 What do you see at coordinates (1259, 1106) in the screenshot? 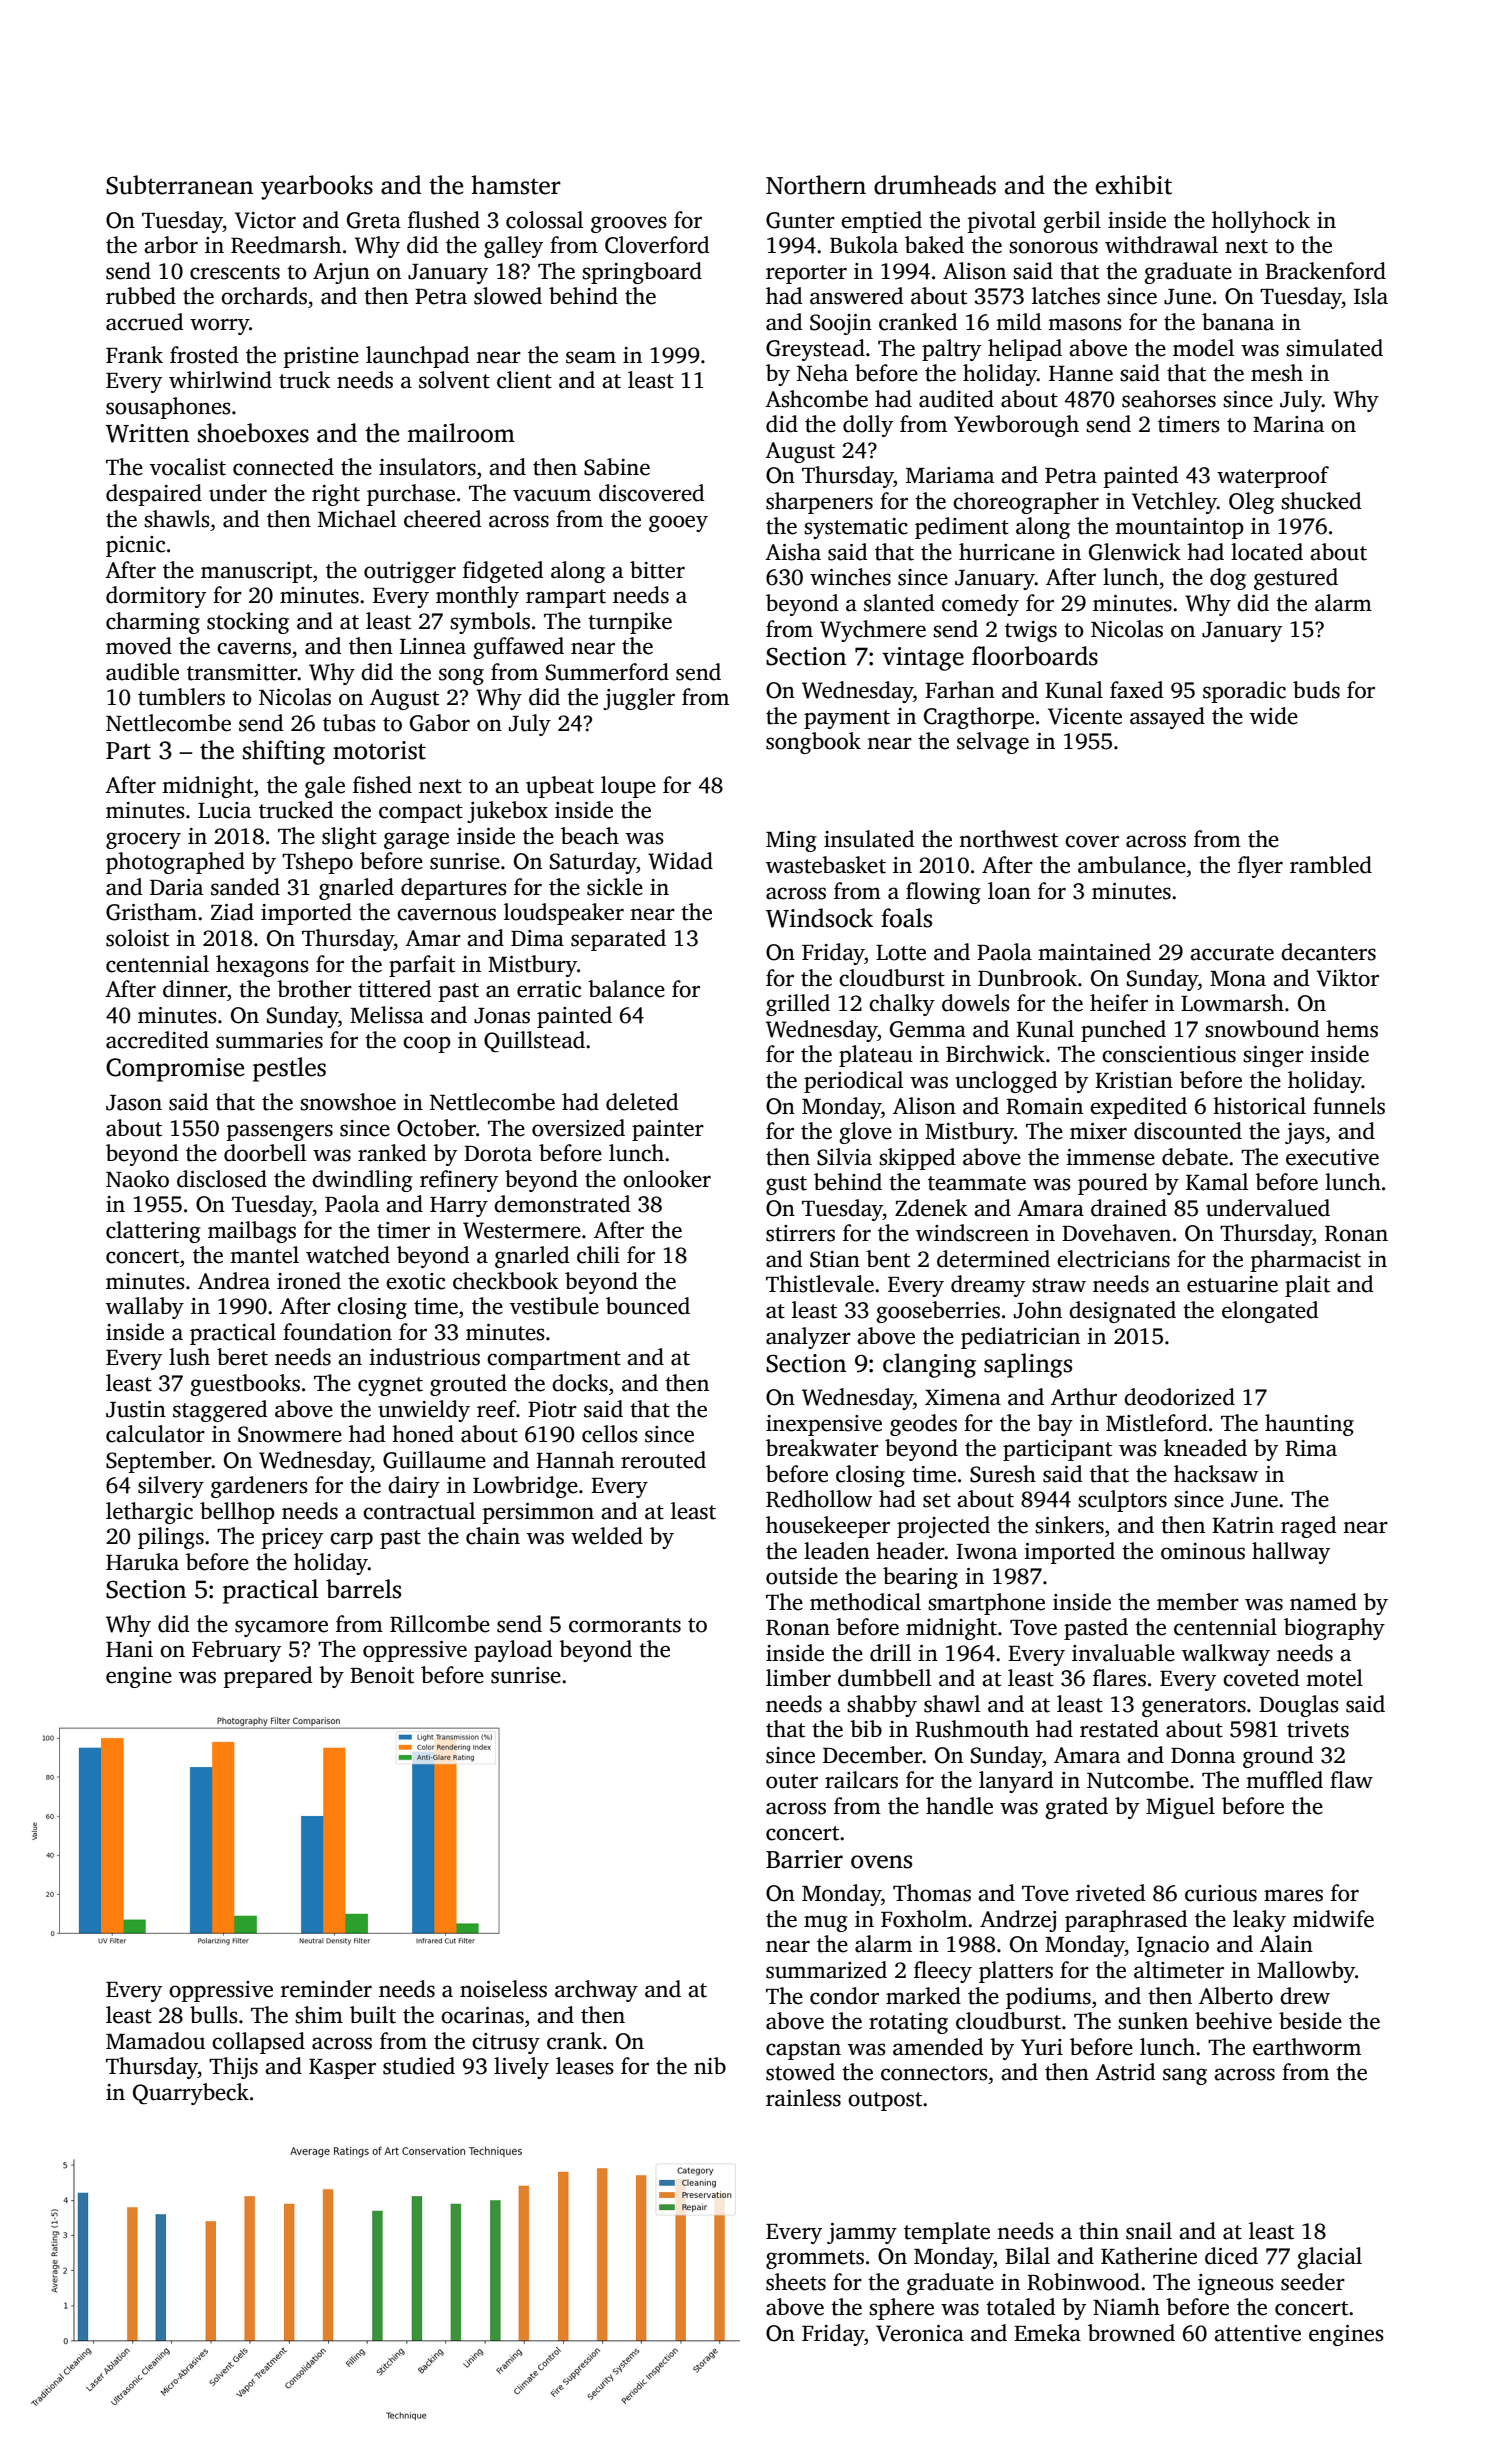
I see `historical` at bounding box center [1259, 1106].
